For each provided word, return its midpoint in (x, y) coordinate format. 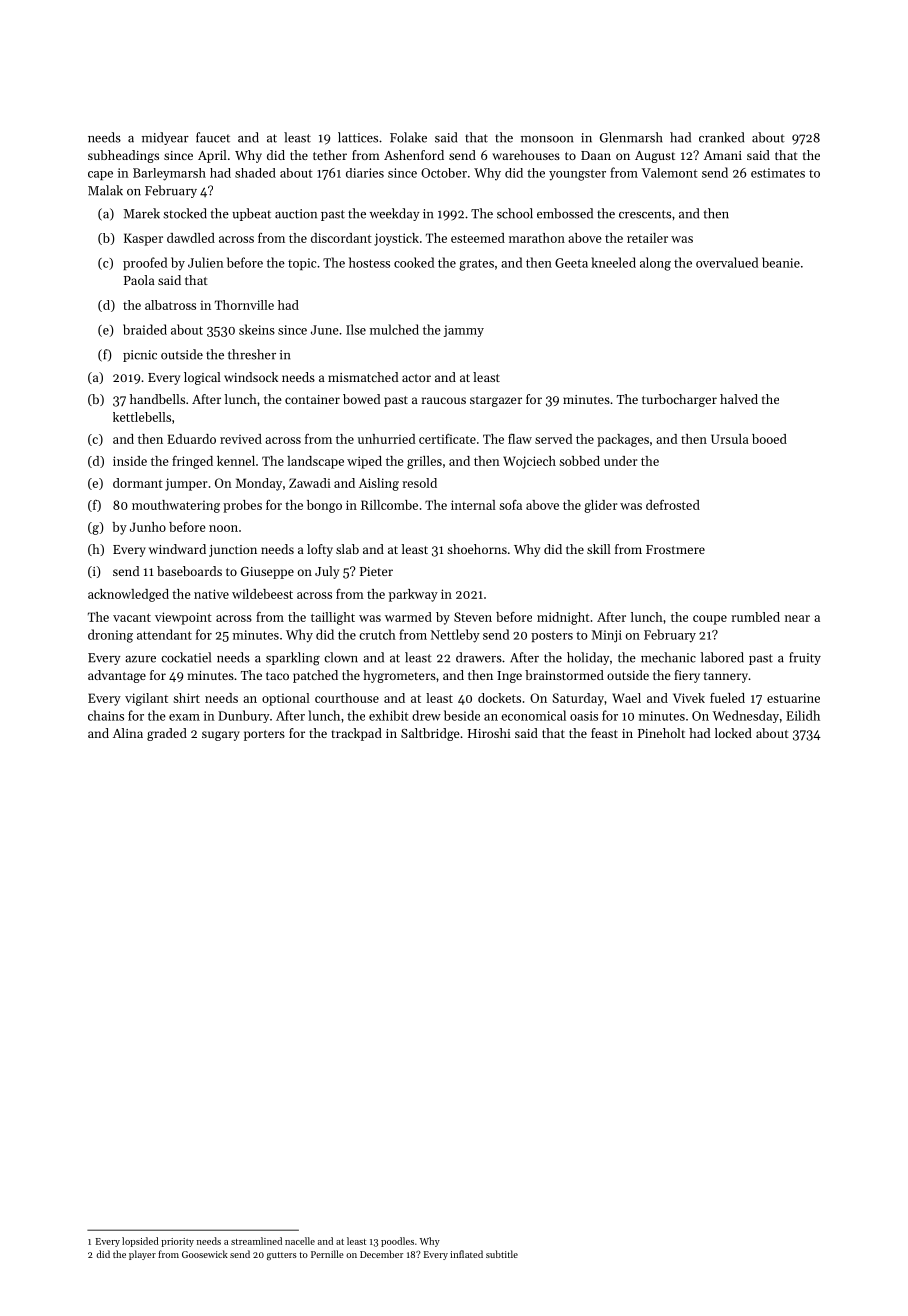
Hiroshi (489, 733)
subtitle (502, 1254)
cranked (721, 137)
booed (769, 439)
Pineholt (661, 733)
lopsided (140, 1242)
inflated (466, 1254)
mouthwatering (176, 506)
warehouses (526, 155)
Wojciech (529, 462)
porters (264, 735)
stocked (185, 213)
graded (167, 734)
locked (733, 733)
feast (604, 733)
